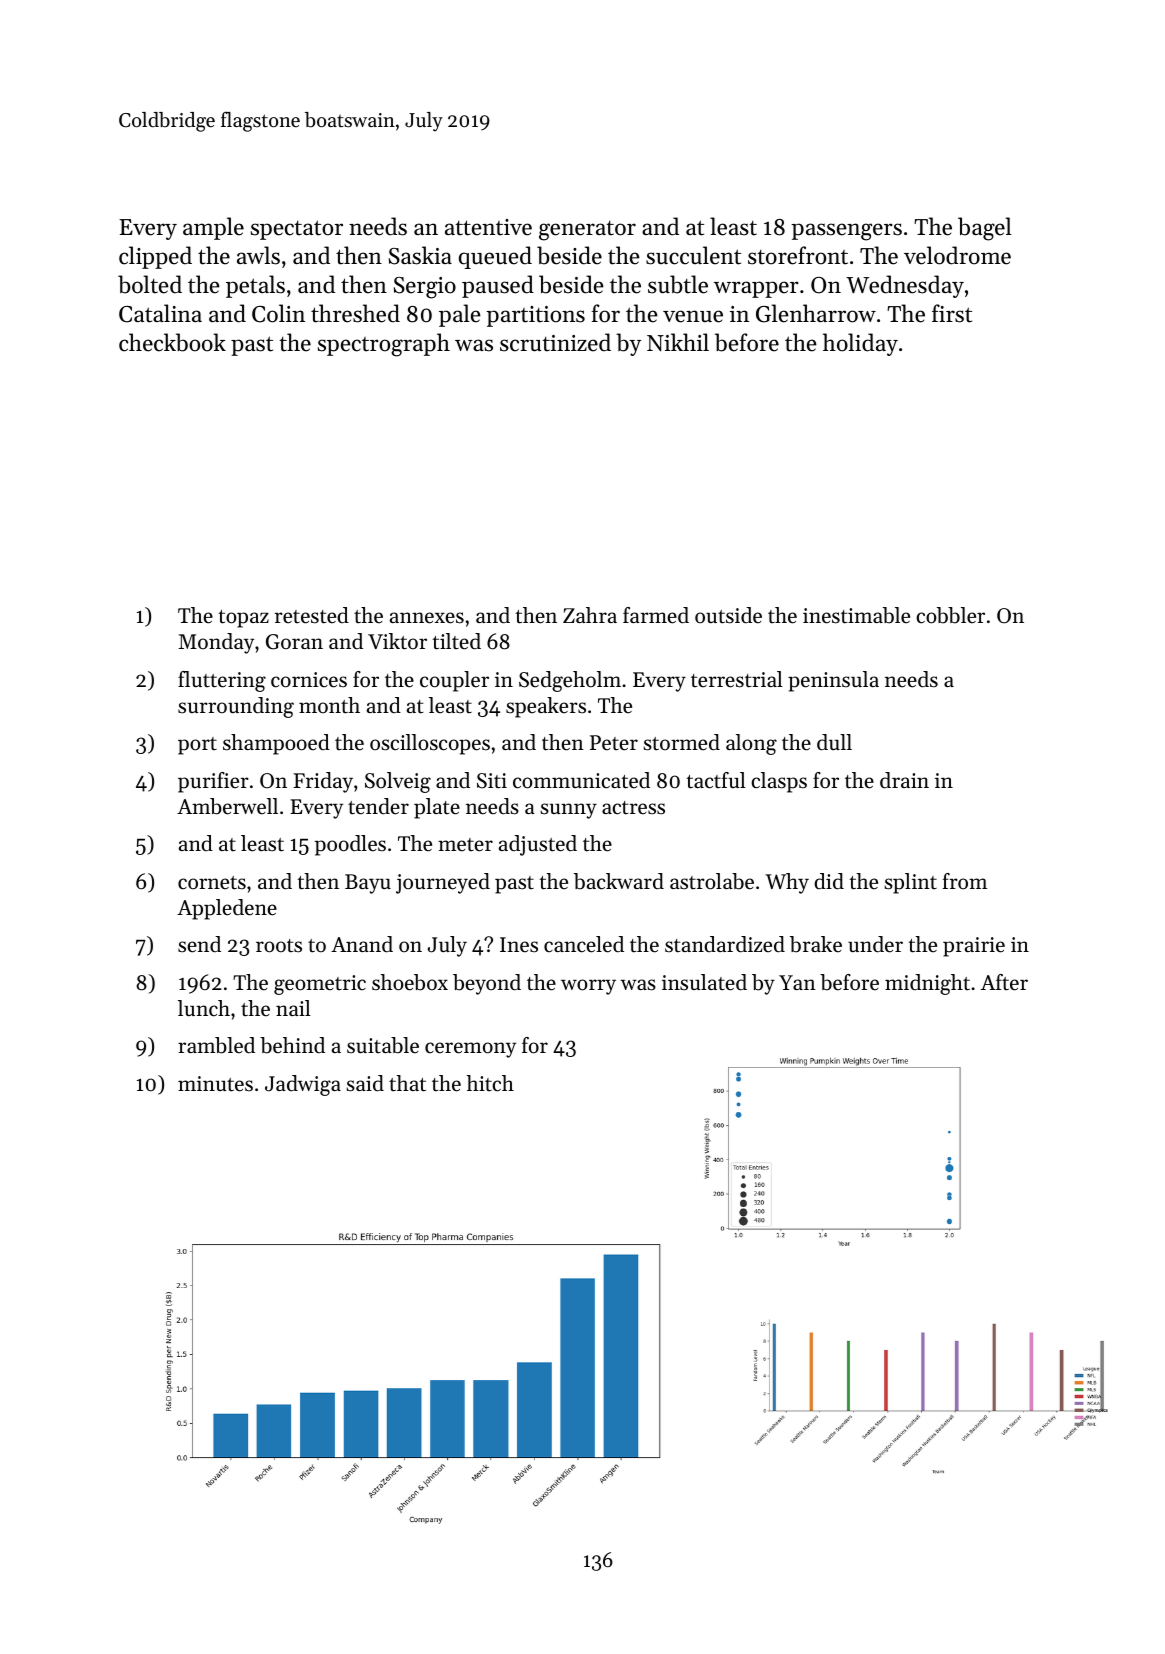 The height and width of the page is (1654, 1165). Describe the element at coordinates (215, 1084) in the page. I see `minutes` at that location.
